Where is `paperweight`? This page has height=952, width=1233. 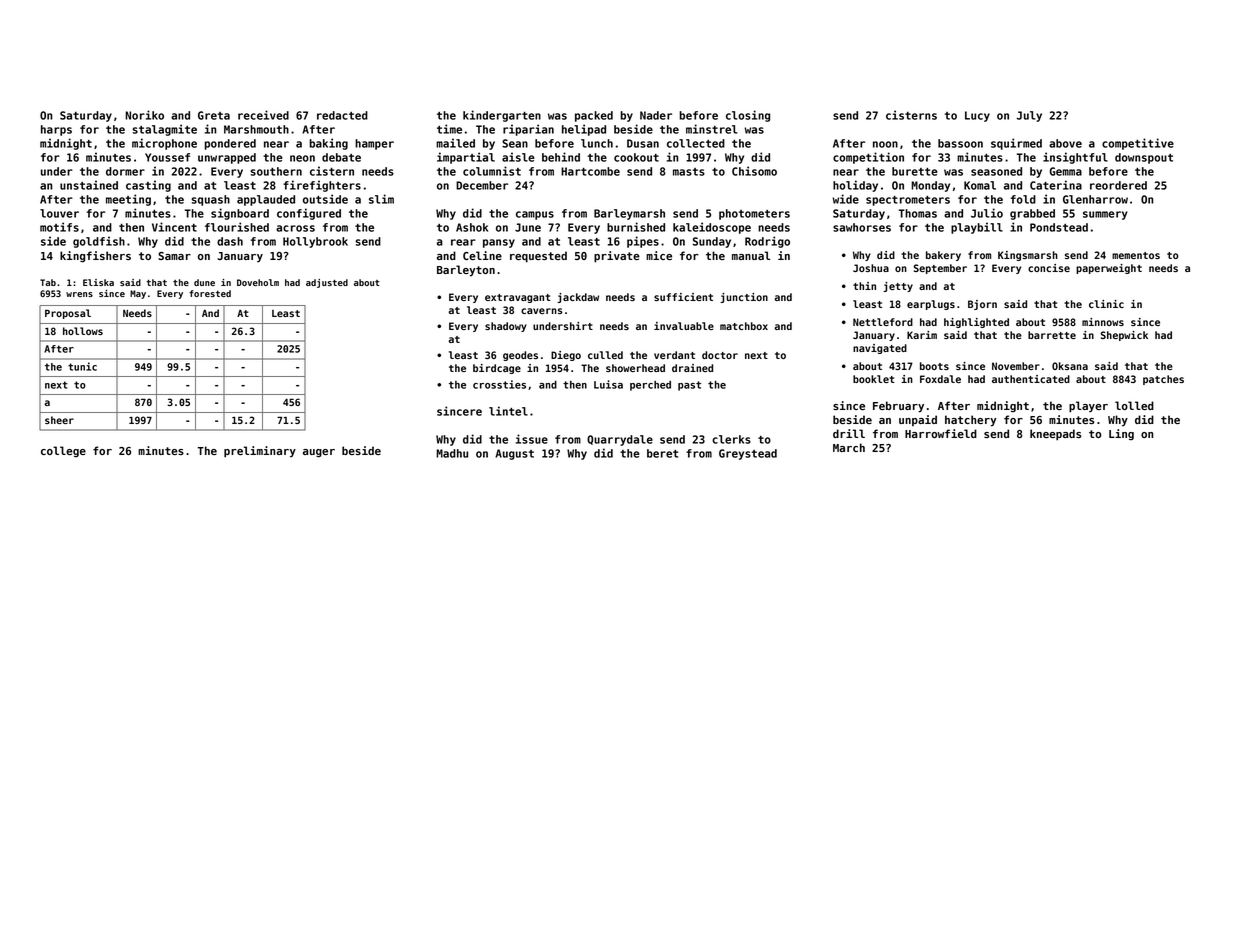
paperweight is located at coordinates (1109, 269).
